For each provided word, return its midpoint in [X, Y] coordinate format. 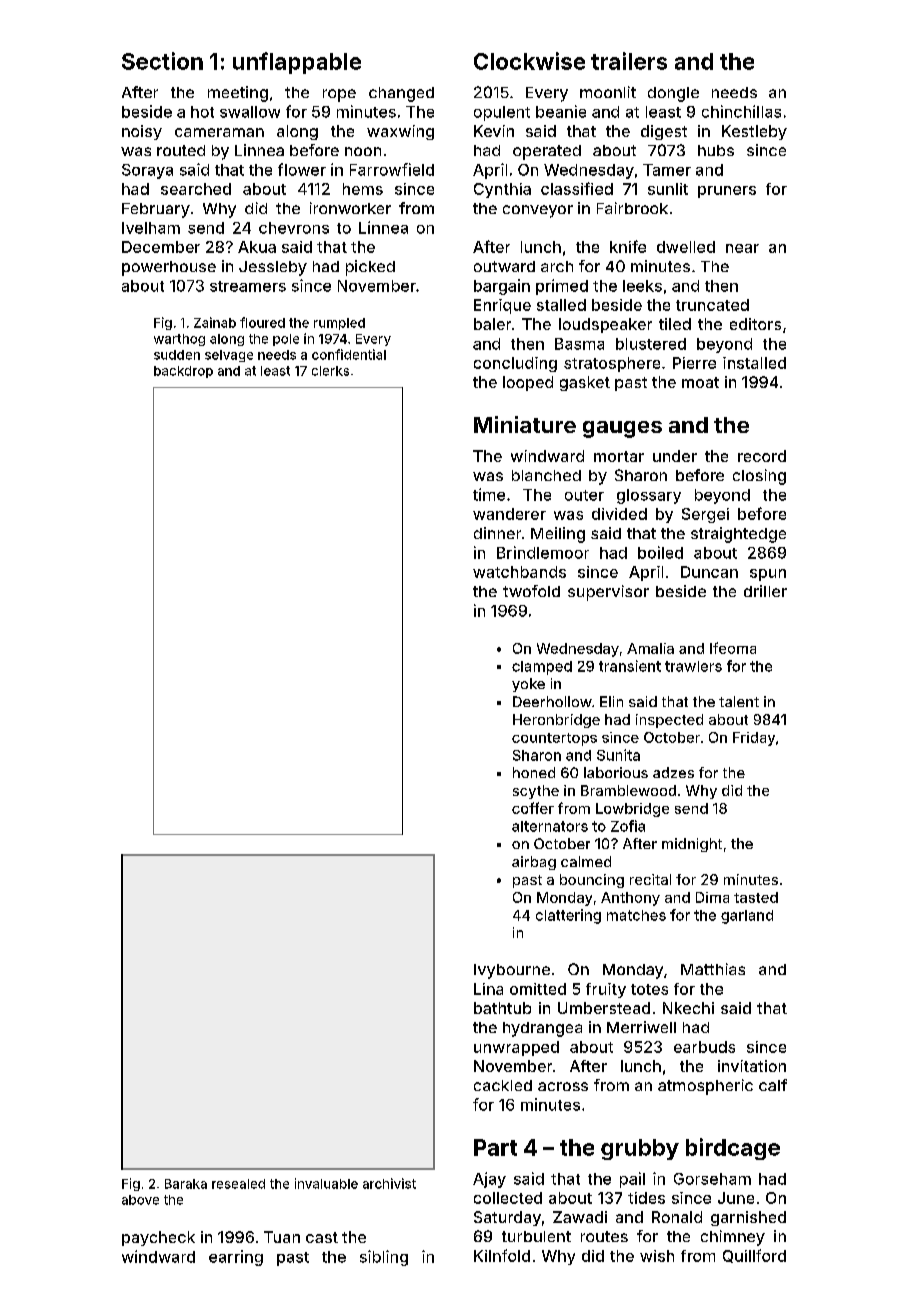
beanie [561, 111]
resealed [238, 1184]
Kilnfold [502, 1255]
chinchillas [741, 111]
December [161, 247]
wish [657, 1256]
